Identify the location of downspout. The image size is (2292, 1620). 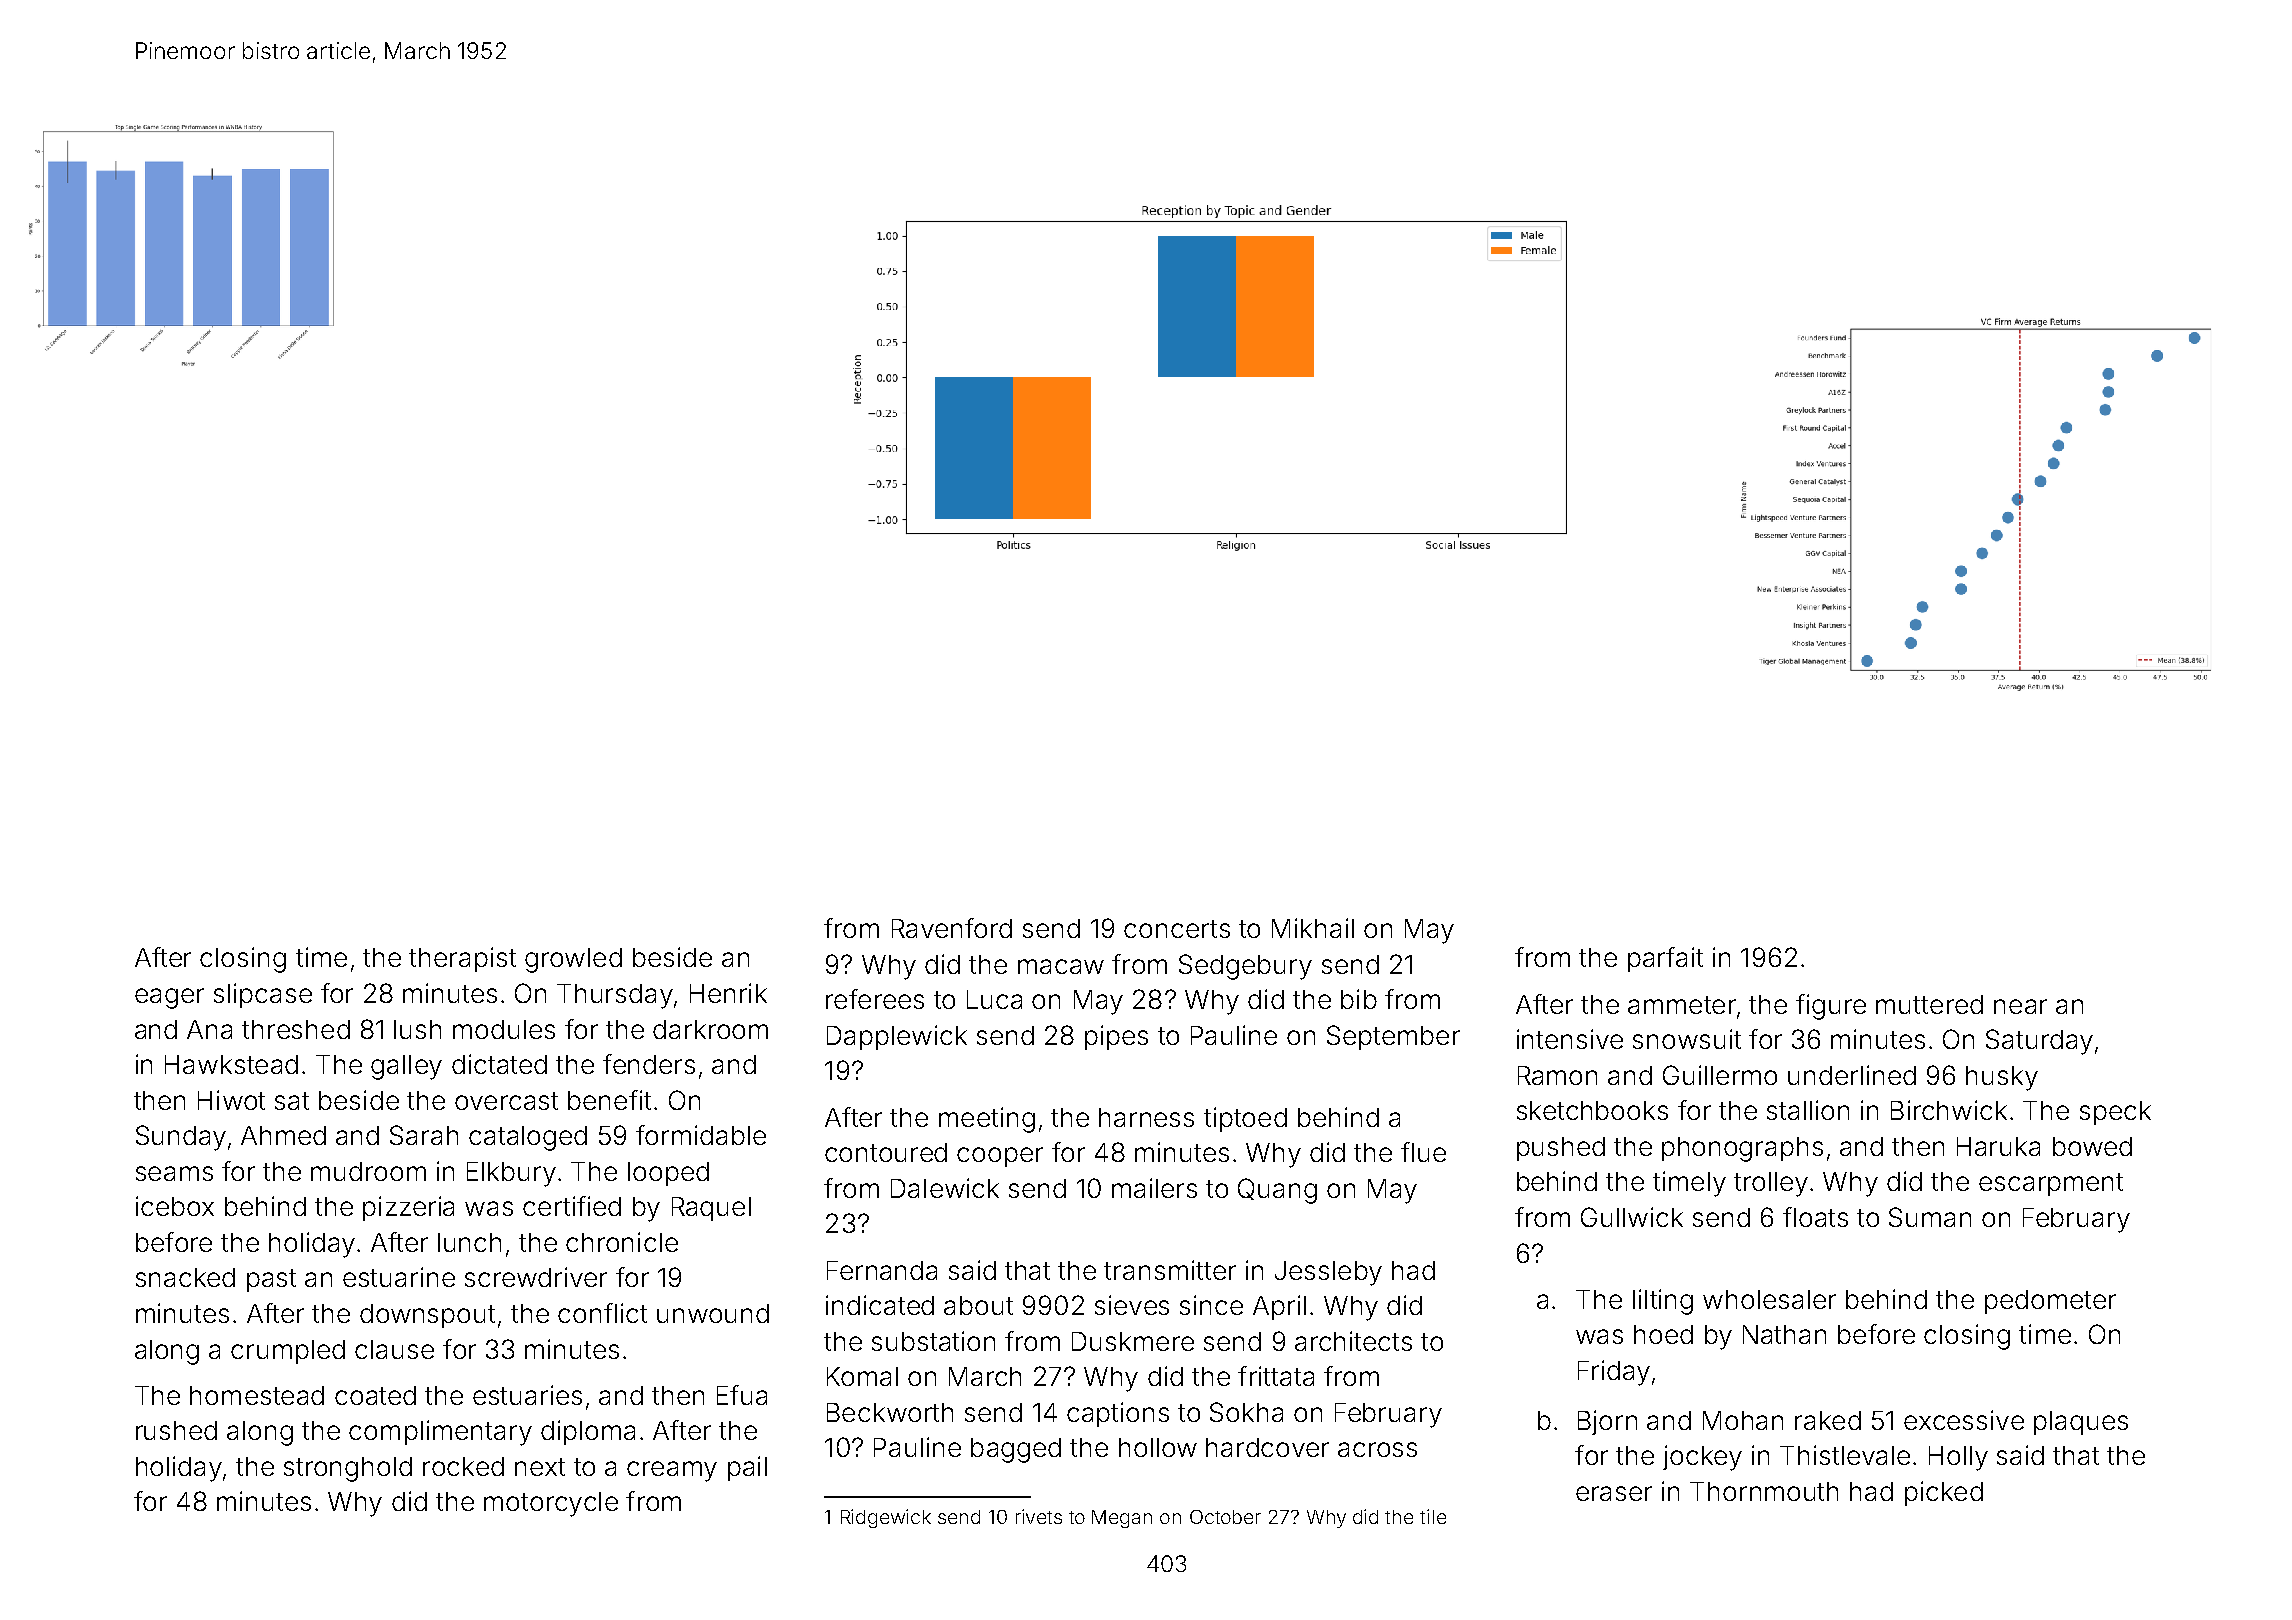
(427, 1316).
